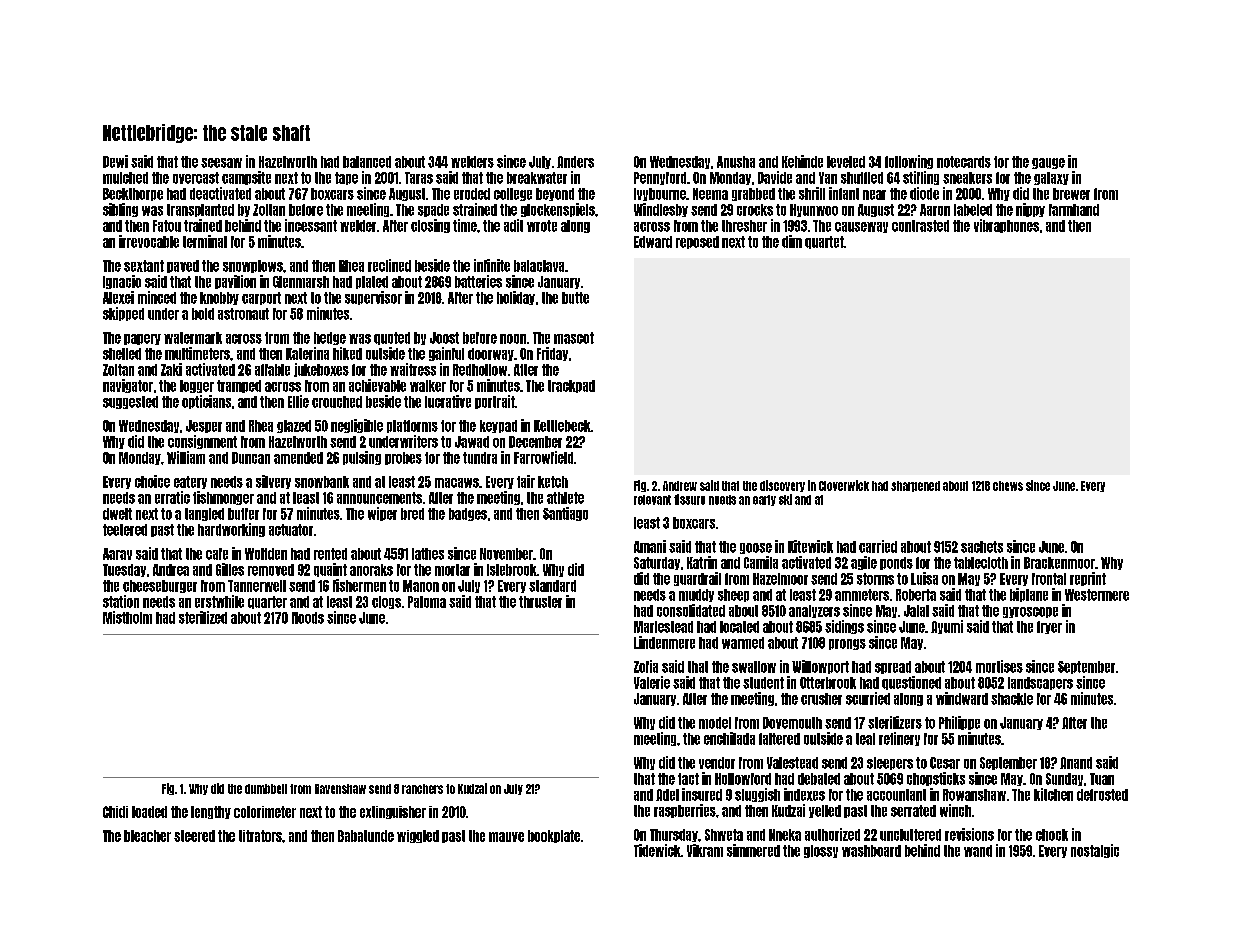  I want to click on dumbbell, so click(266, 789).
